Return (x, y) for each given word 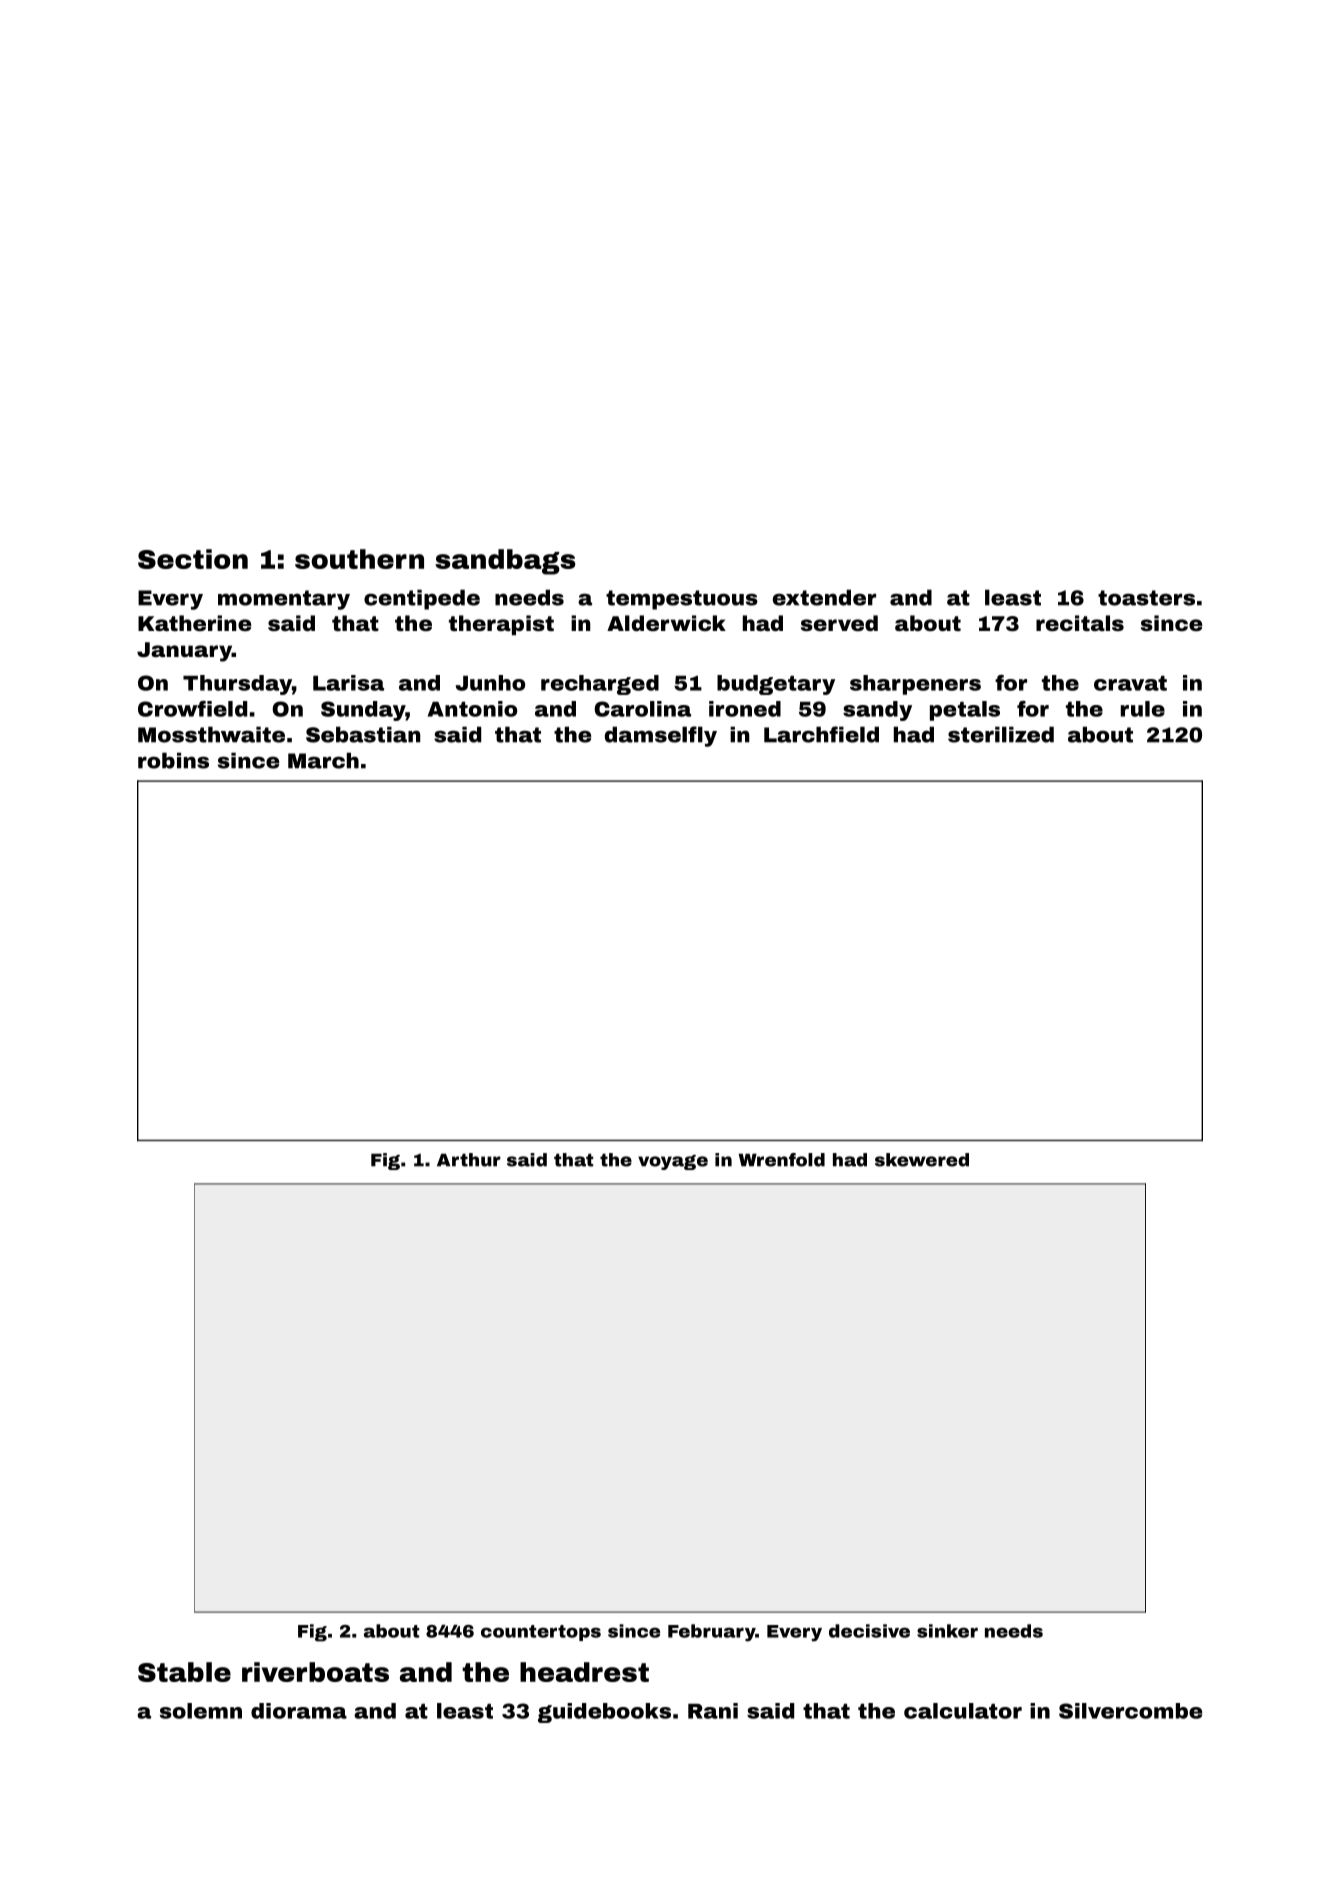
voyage (673, 1162)
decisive (869, 1631)
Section (193, 559)
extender (824, 597)
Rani (713, 1711)
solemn (201, 1711)
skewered (922, 1160)
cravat (1130, 683)
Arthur (469, 1160)
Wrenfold (782, 1160)
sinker (947, 1631)
